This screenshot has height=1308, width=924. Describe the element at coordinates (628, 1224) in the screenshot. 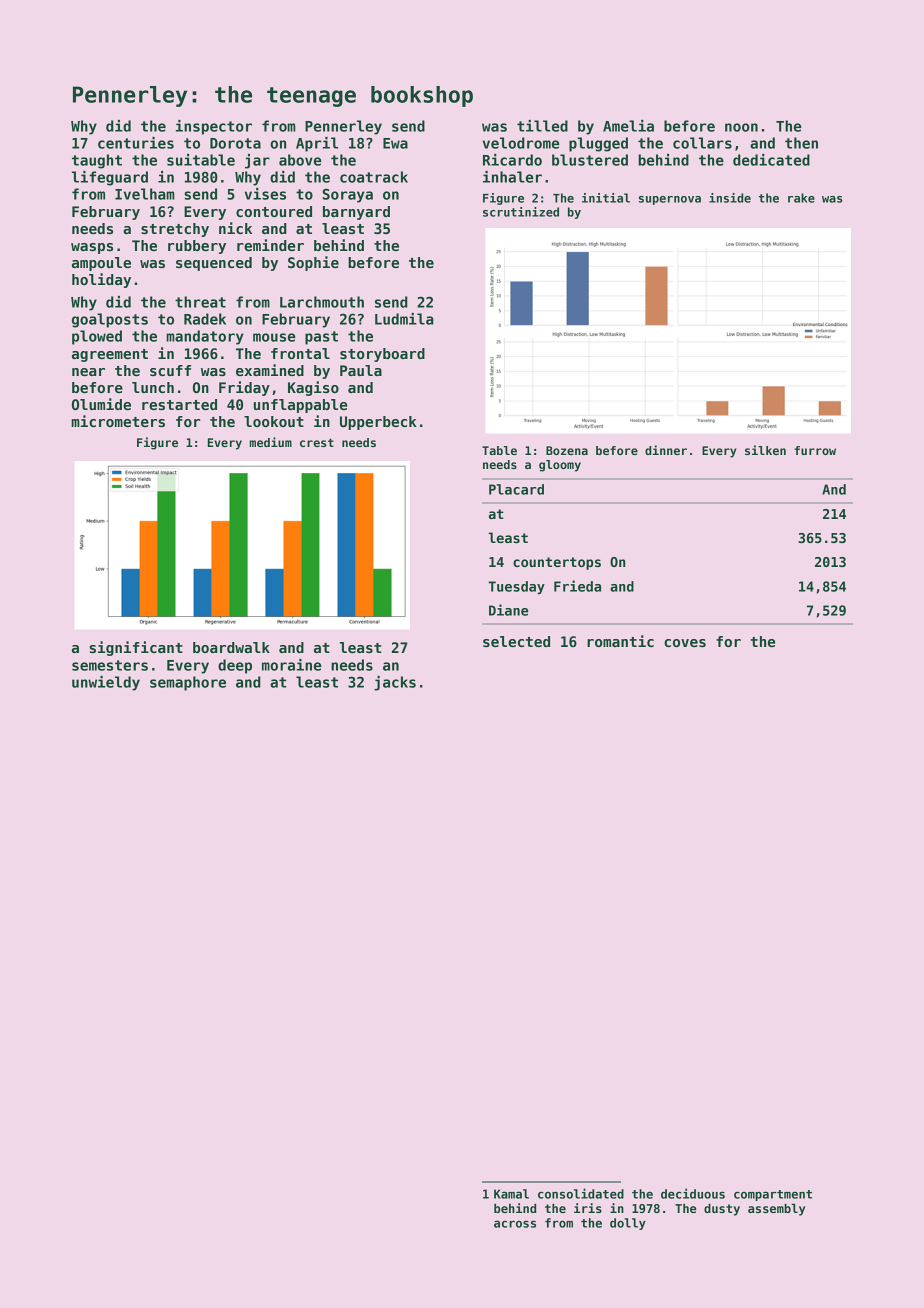

I see `dolly` at that location.
